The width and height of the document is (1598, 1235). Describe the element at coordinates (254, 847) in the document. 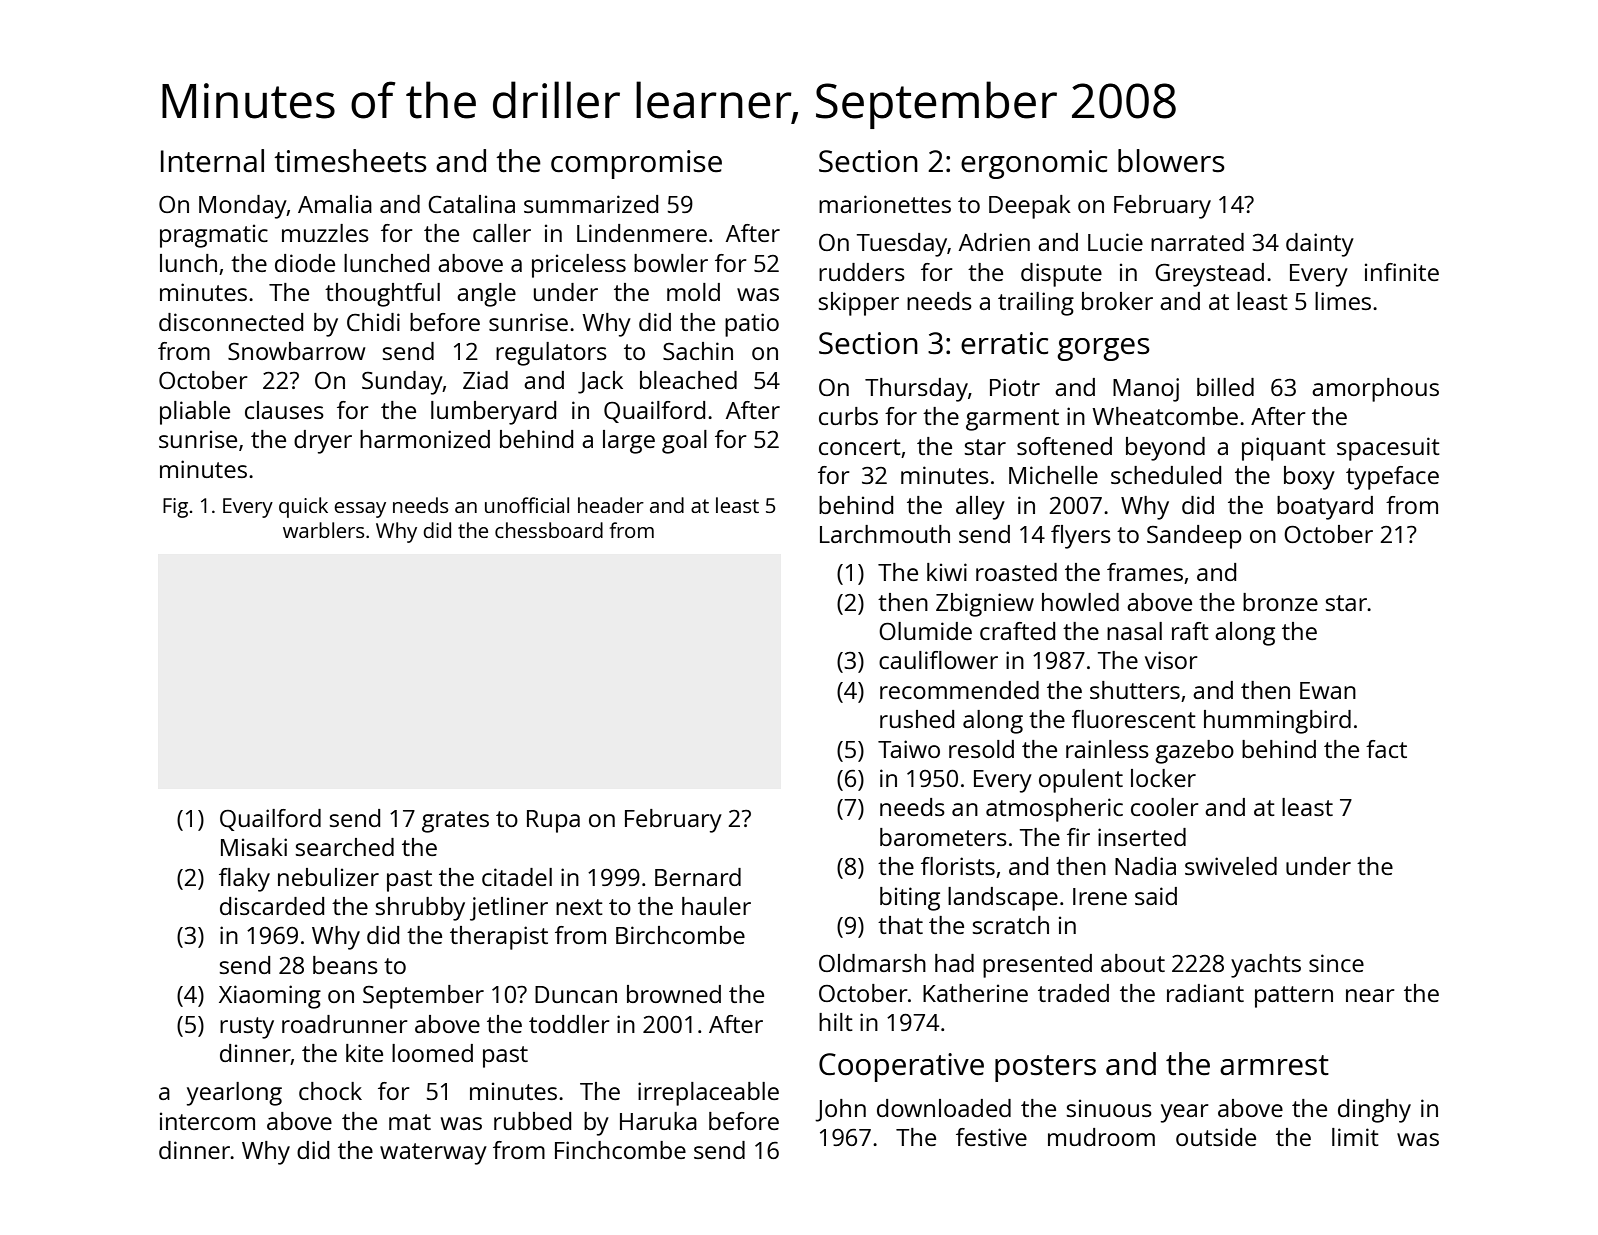

I see `Misaki` at that location.
